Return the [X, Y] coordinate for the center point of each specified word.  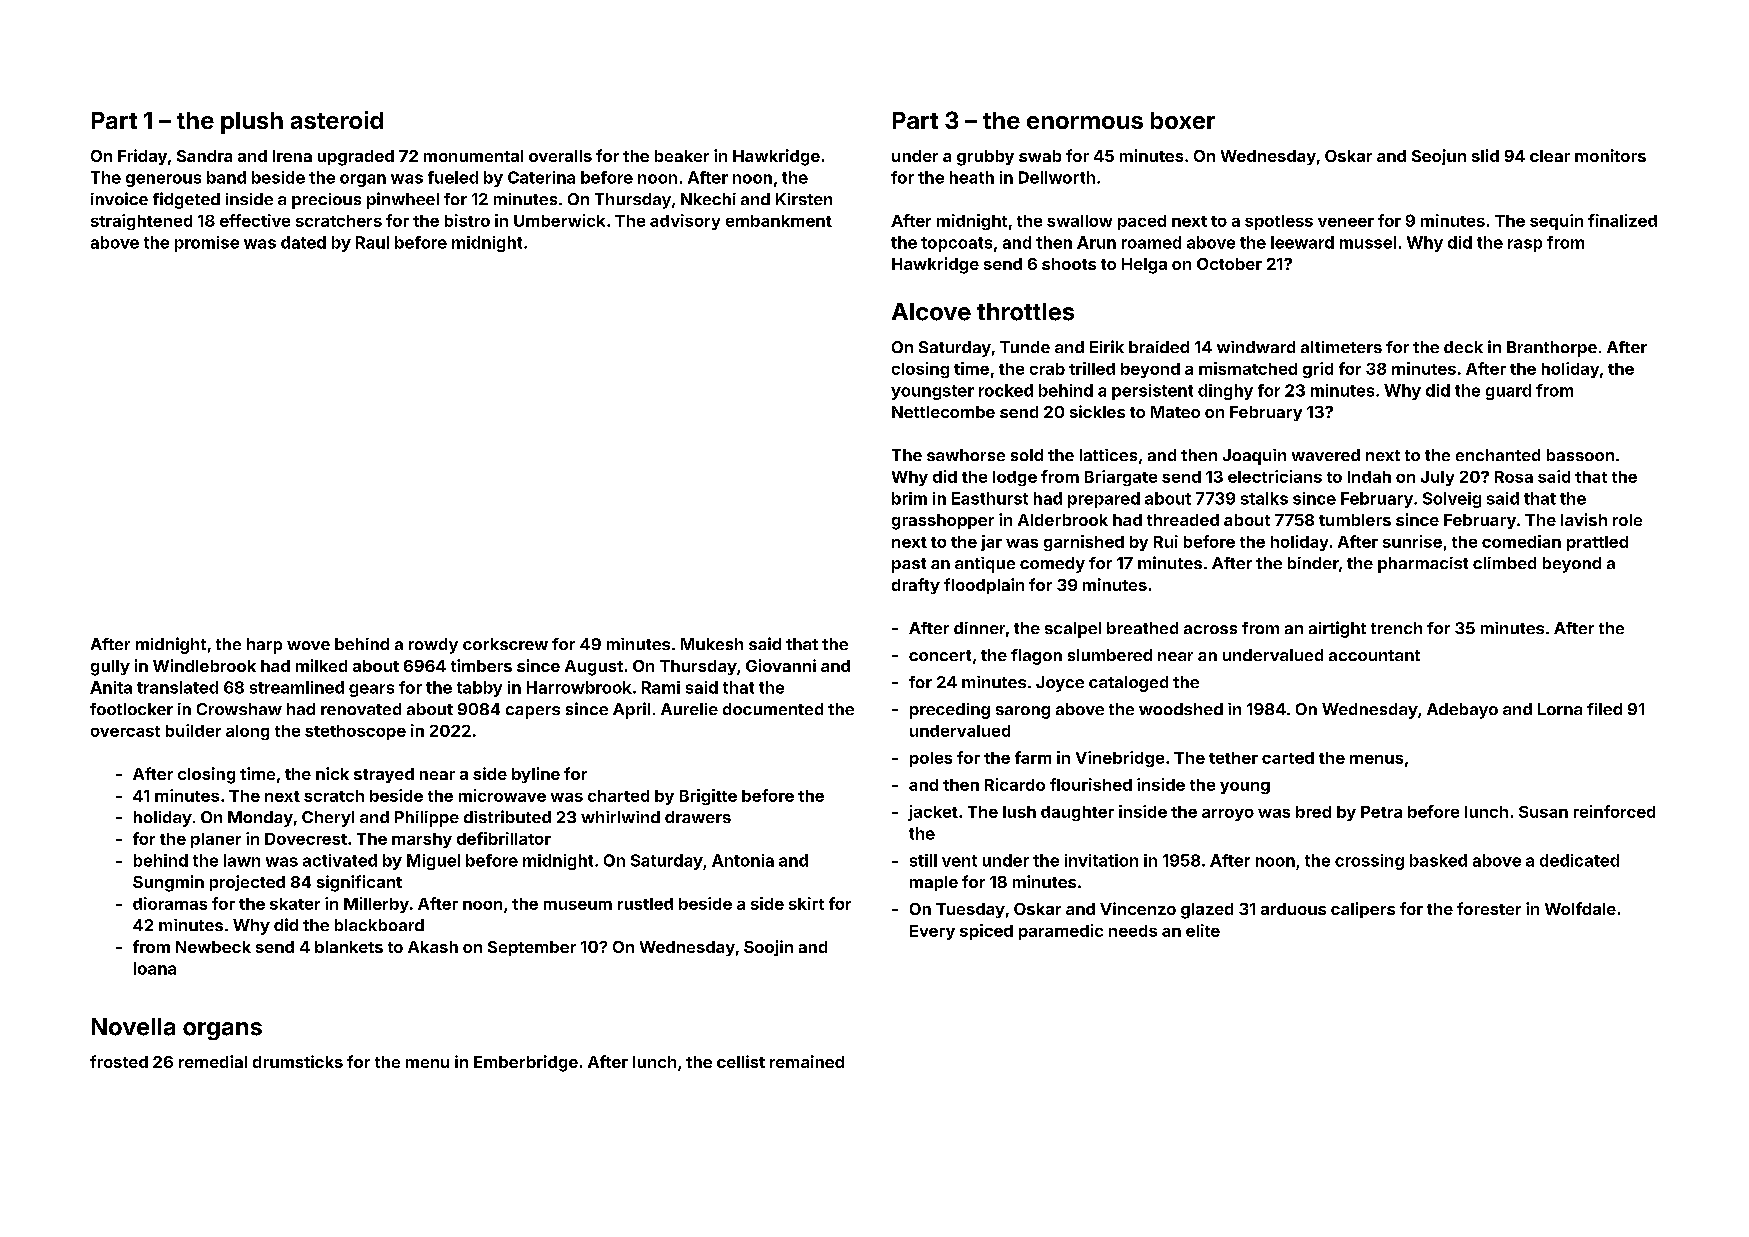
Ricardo [1015, 784]
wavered [1326, 455]
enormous [1085, 122]
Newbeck [213, 947]
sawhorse [966, 455]
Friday [142, 157]
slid [1485, 155]
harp [264, 646]
